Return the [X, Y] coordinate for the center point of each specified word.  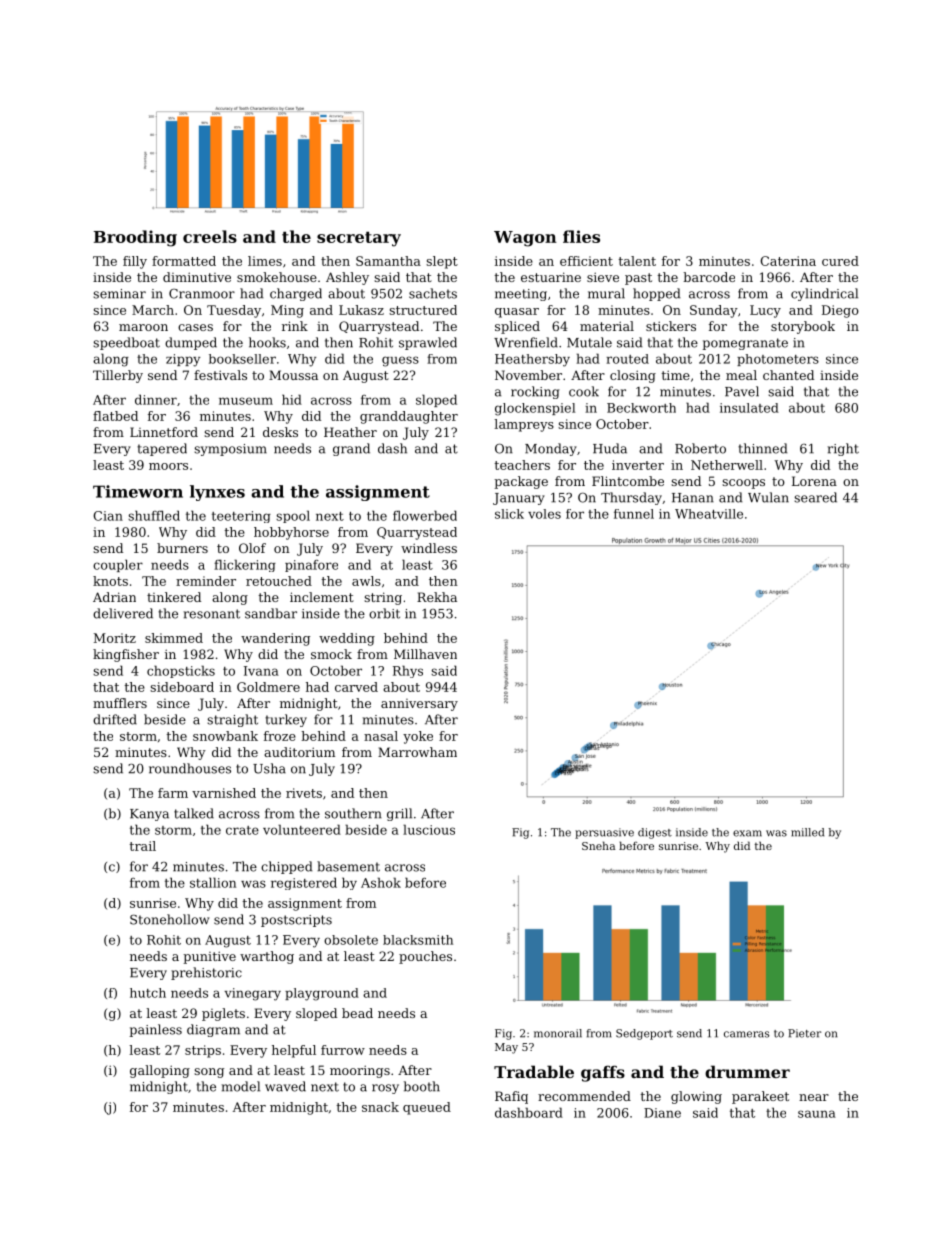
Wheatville [709, 514]
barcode [709, 277]
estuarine [551, 277]
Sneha [598, 845]
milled [807, 832]
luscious [429, 829]
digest [655, 833]
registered [304, 883]
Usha [269, 768]
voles [544, 514]
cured [840, 261]
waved [285, 1086]
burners [182, 548]
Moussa [293, 375]
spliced [517, 327]
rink [295, 326]
